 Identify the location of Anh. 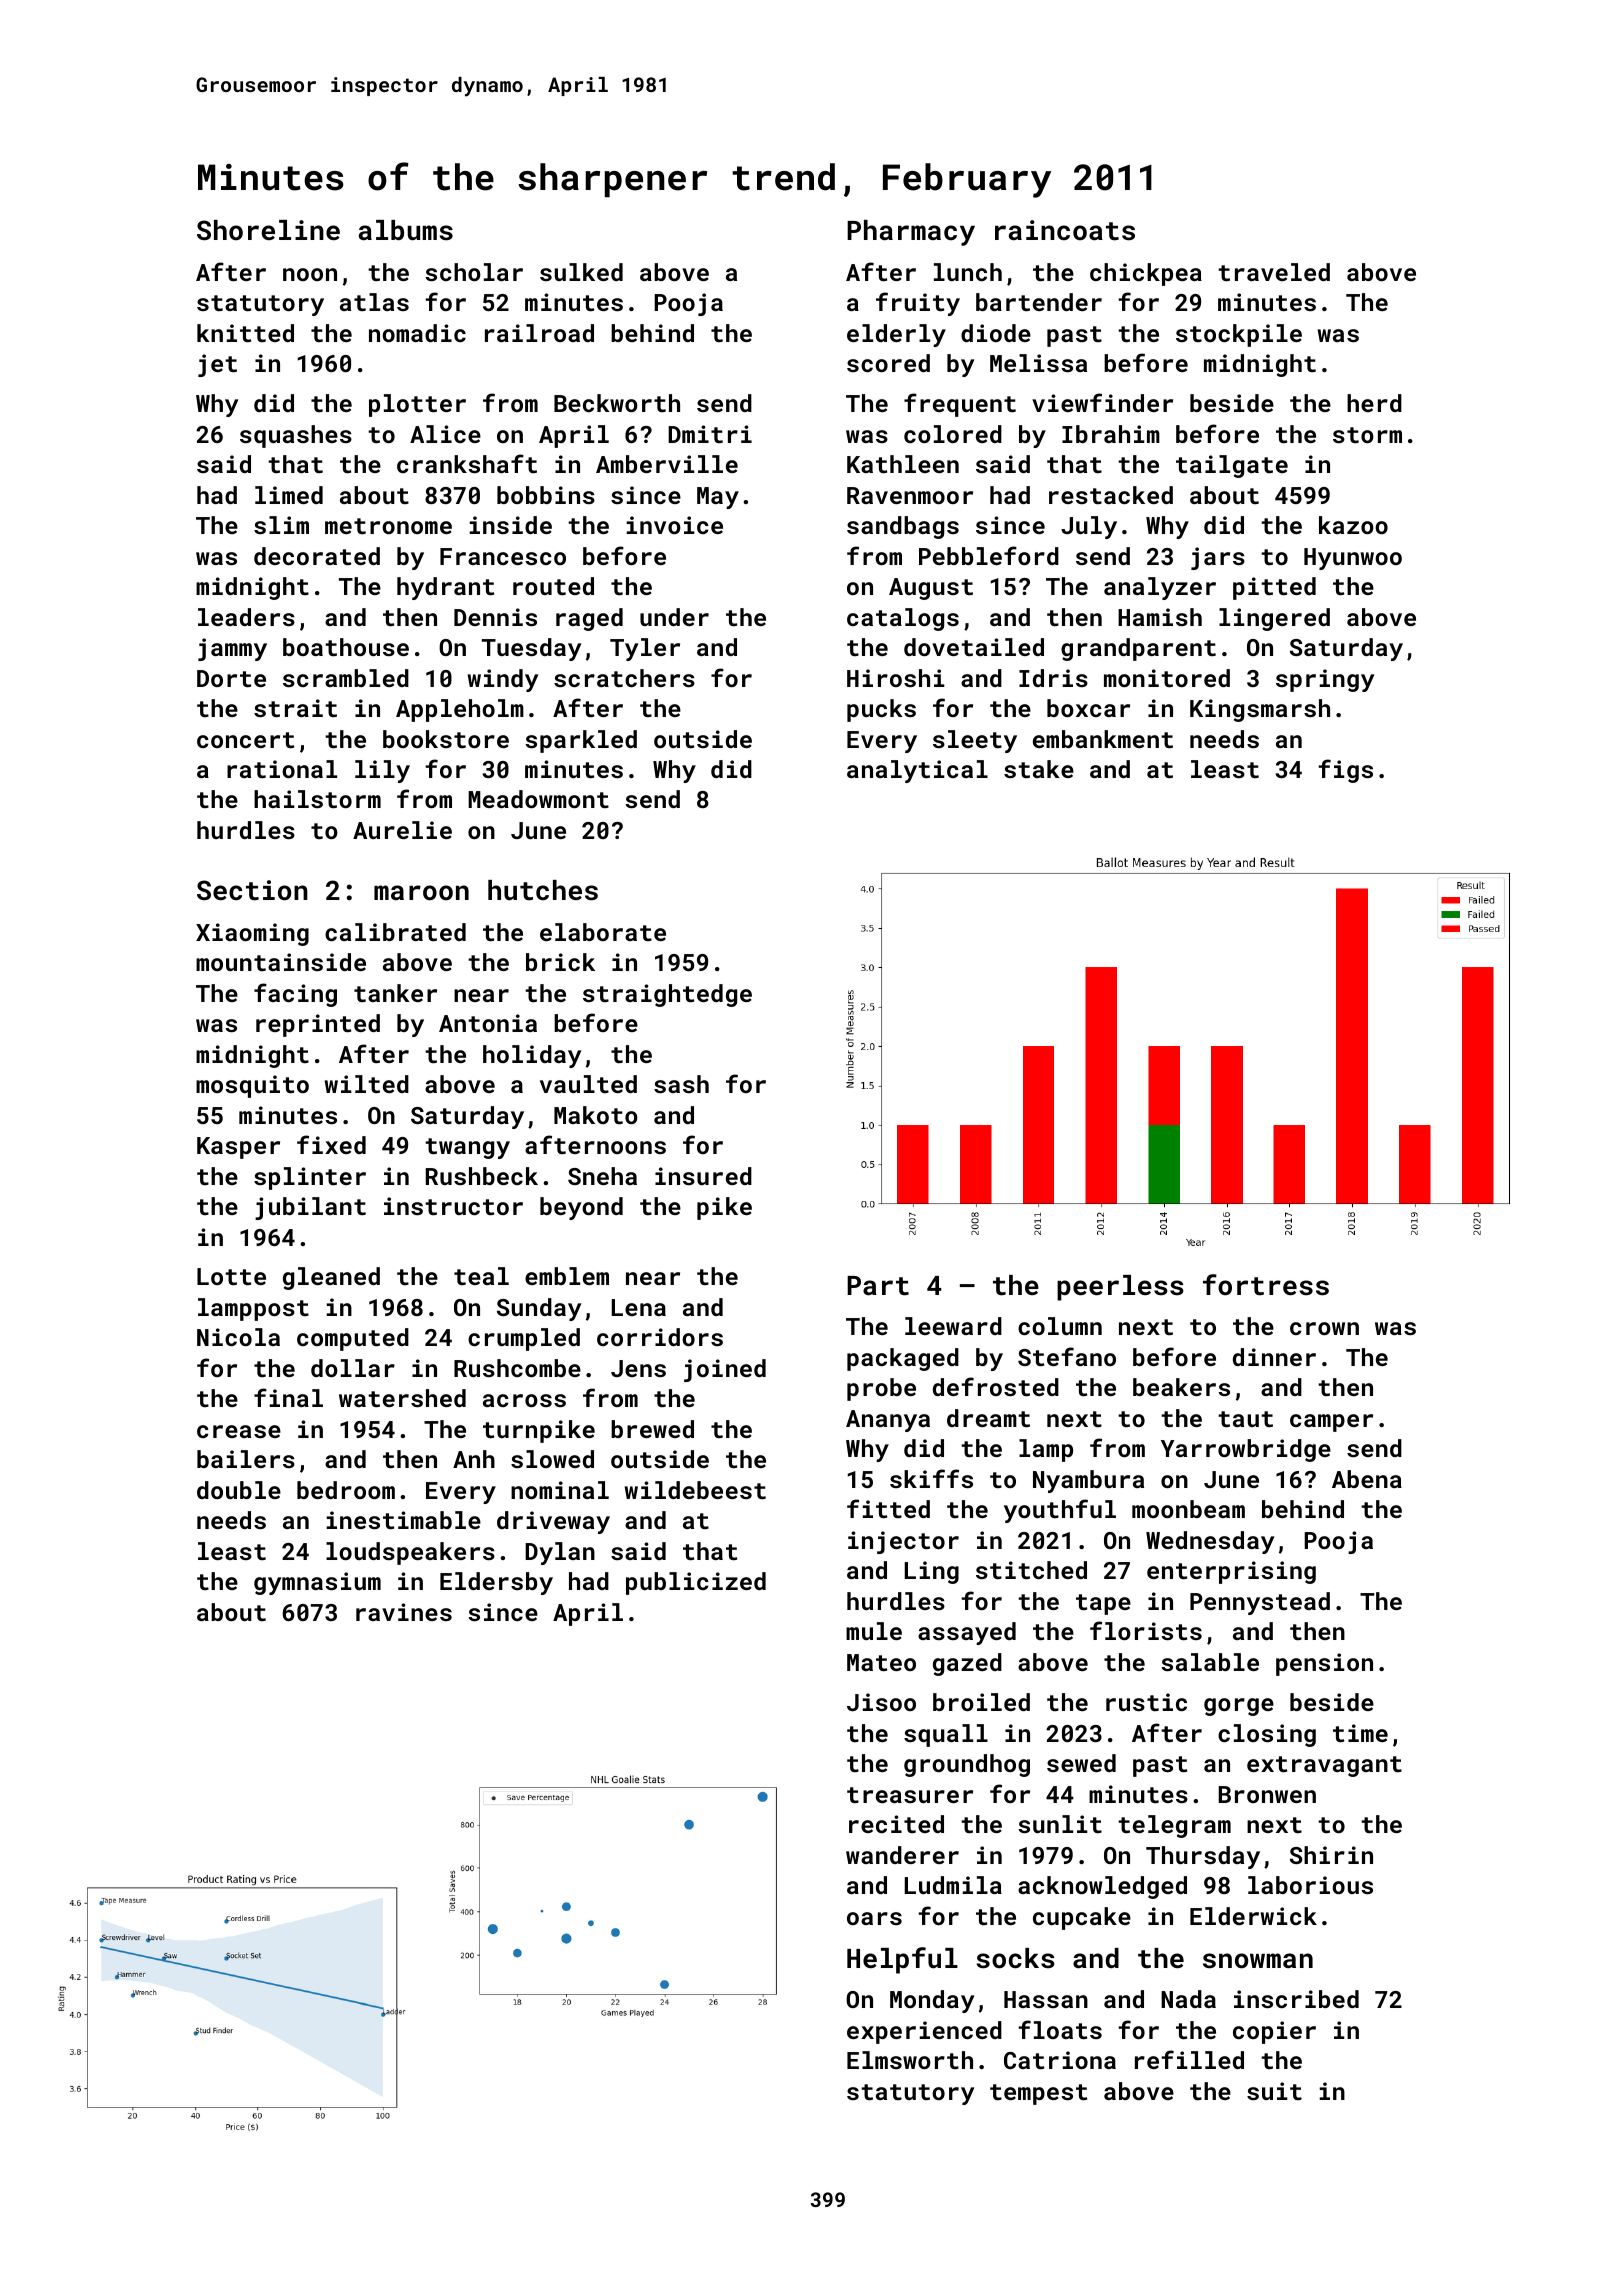
(474, 1459).
